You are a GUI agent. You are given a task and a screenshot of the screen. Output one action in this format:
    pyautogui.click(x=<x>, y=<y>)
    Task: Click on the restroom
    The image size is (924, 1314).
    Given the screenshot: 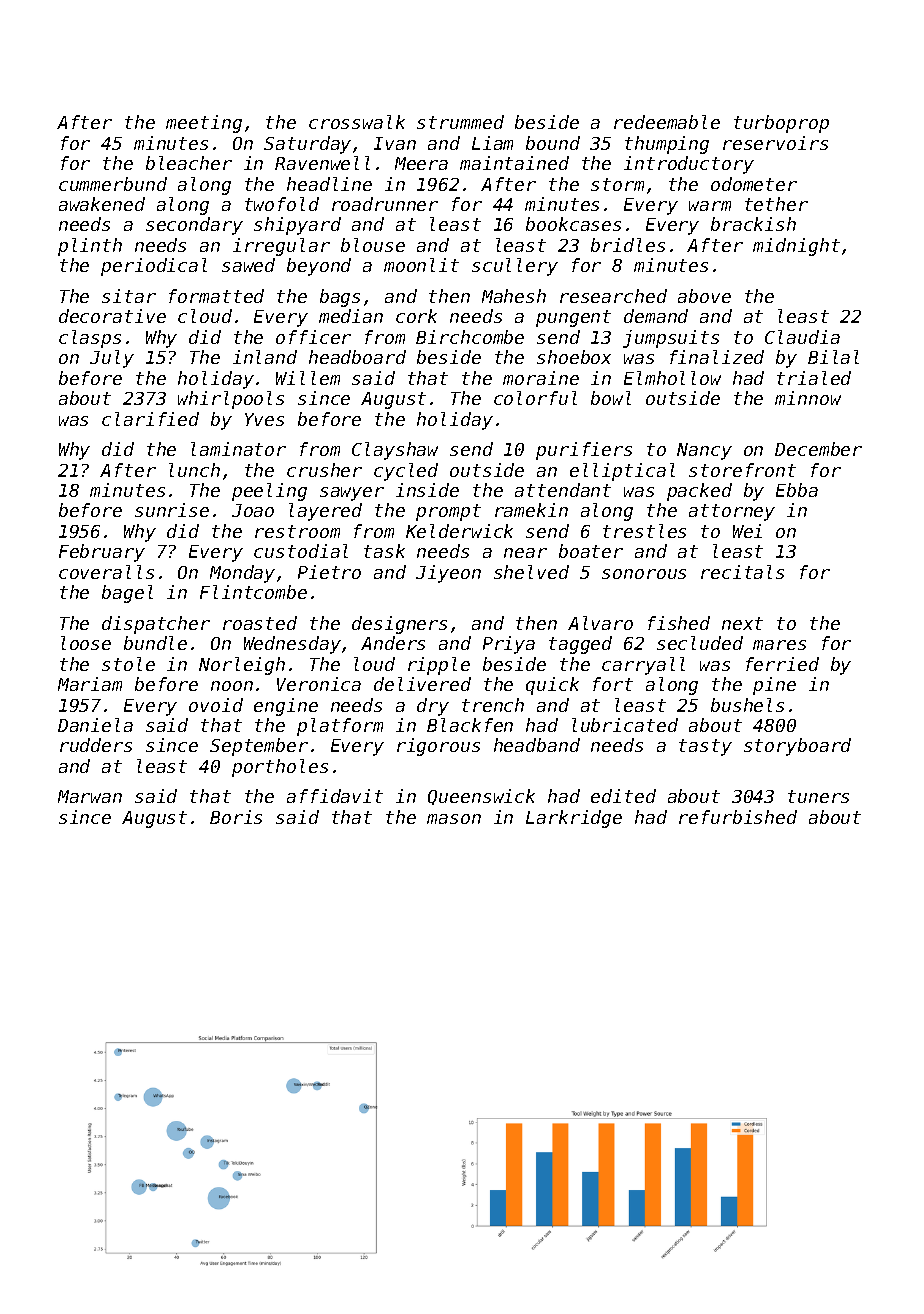 What is the action you would take?
    pyautogui.click(x=297, y=531)
